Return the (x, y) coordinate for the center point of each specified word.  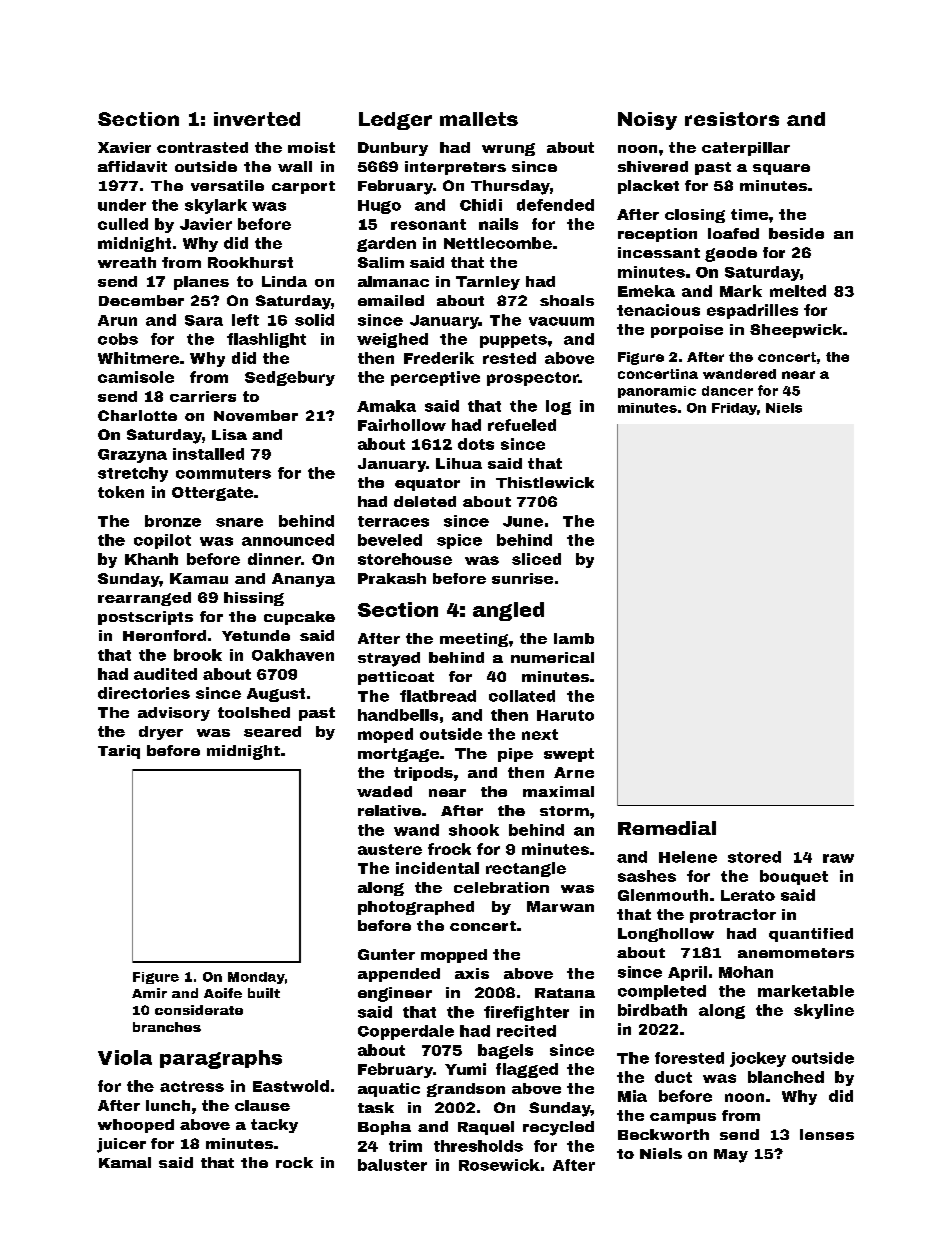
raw (838, 858)
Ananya (303, 580)
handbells (398, 715)
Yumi (465, 1069)
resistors (732, 119)
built (264, 993)
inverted (257, 119)
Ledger (395, 121)
